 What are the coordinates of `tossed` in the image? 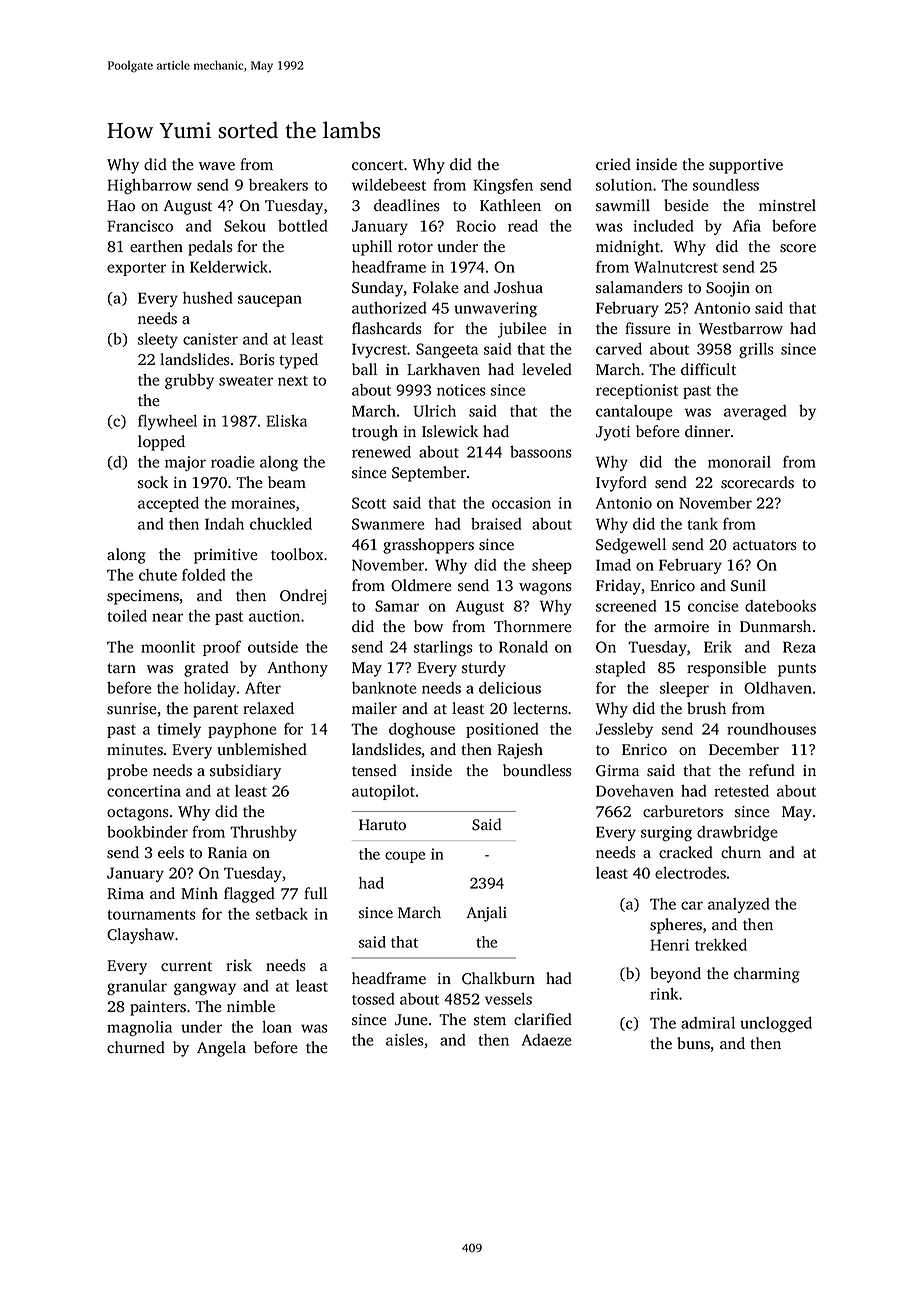 It's located at (373, 999).
